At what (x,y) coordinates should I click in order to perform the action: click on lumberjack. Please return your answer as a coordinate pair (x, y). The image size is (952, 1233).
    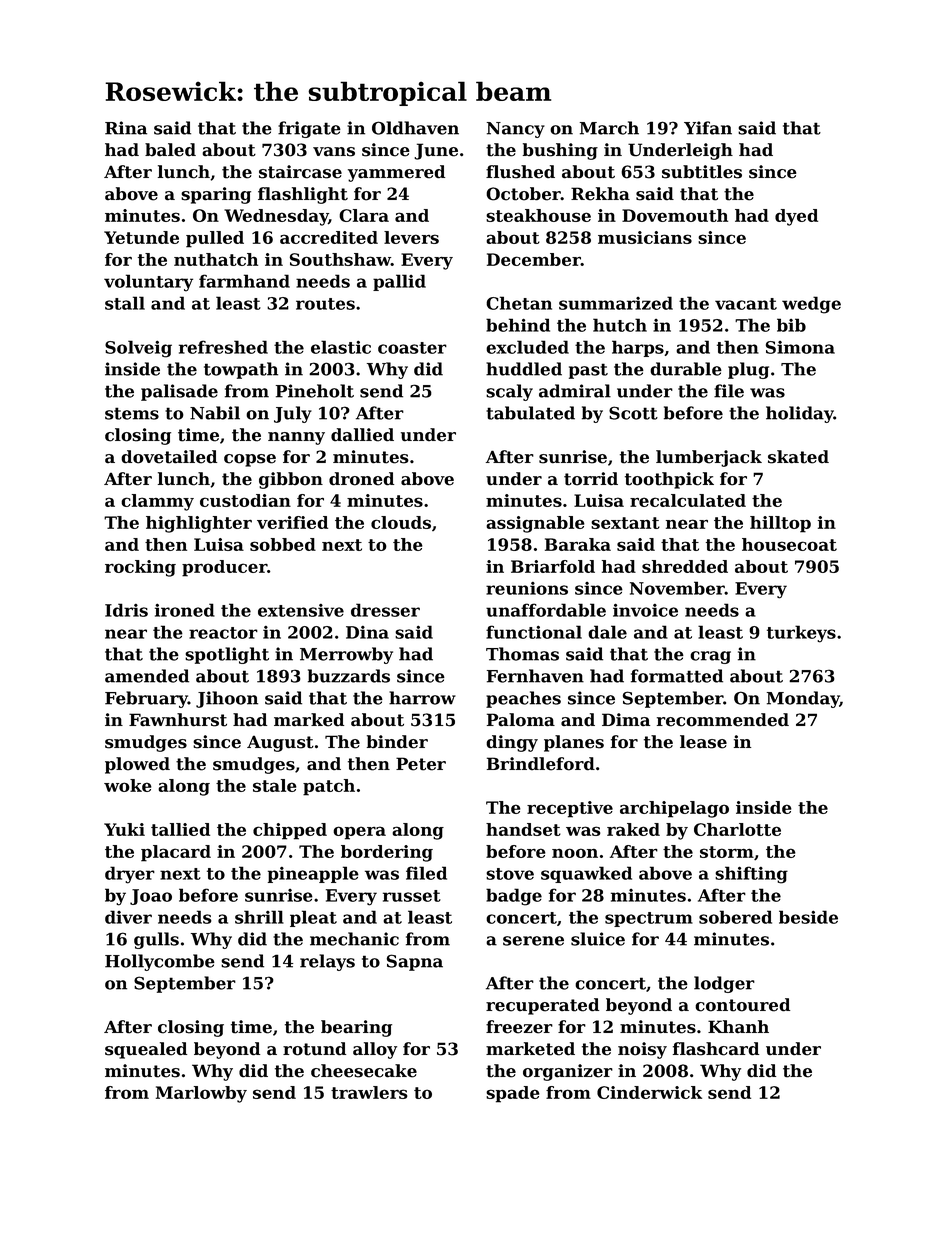
    Looking at the image, I should click on (709, 458).
